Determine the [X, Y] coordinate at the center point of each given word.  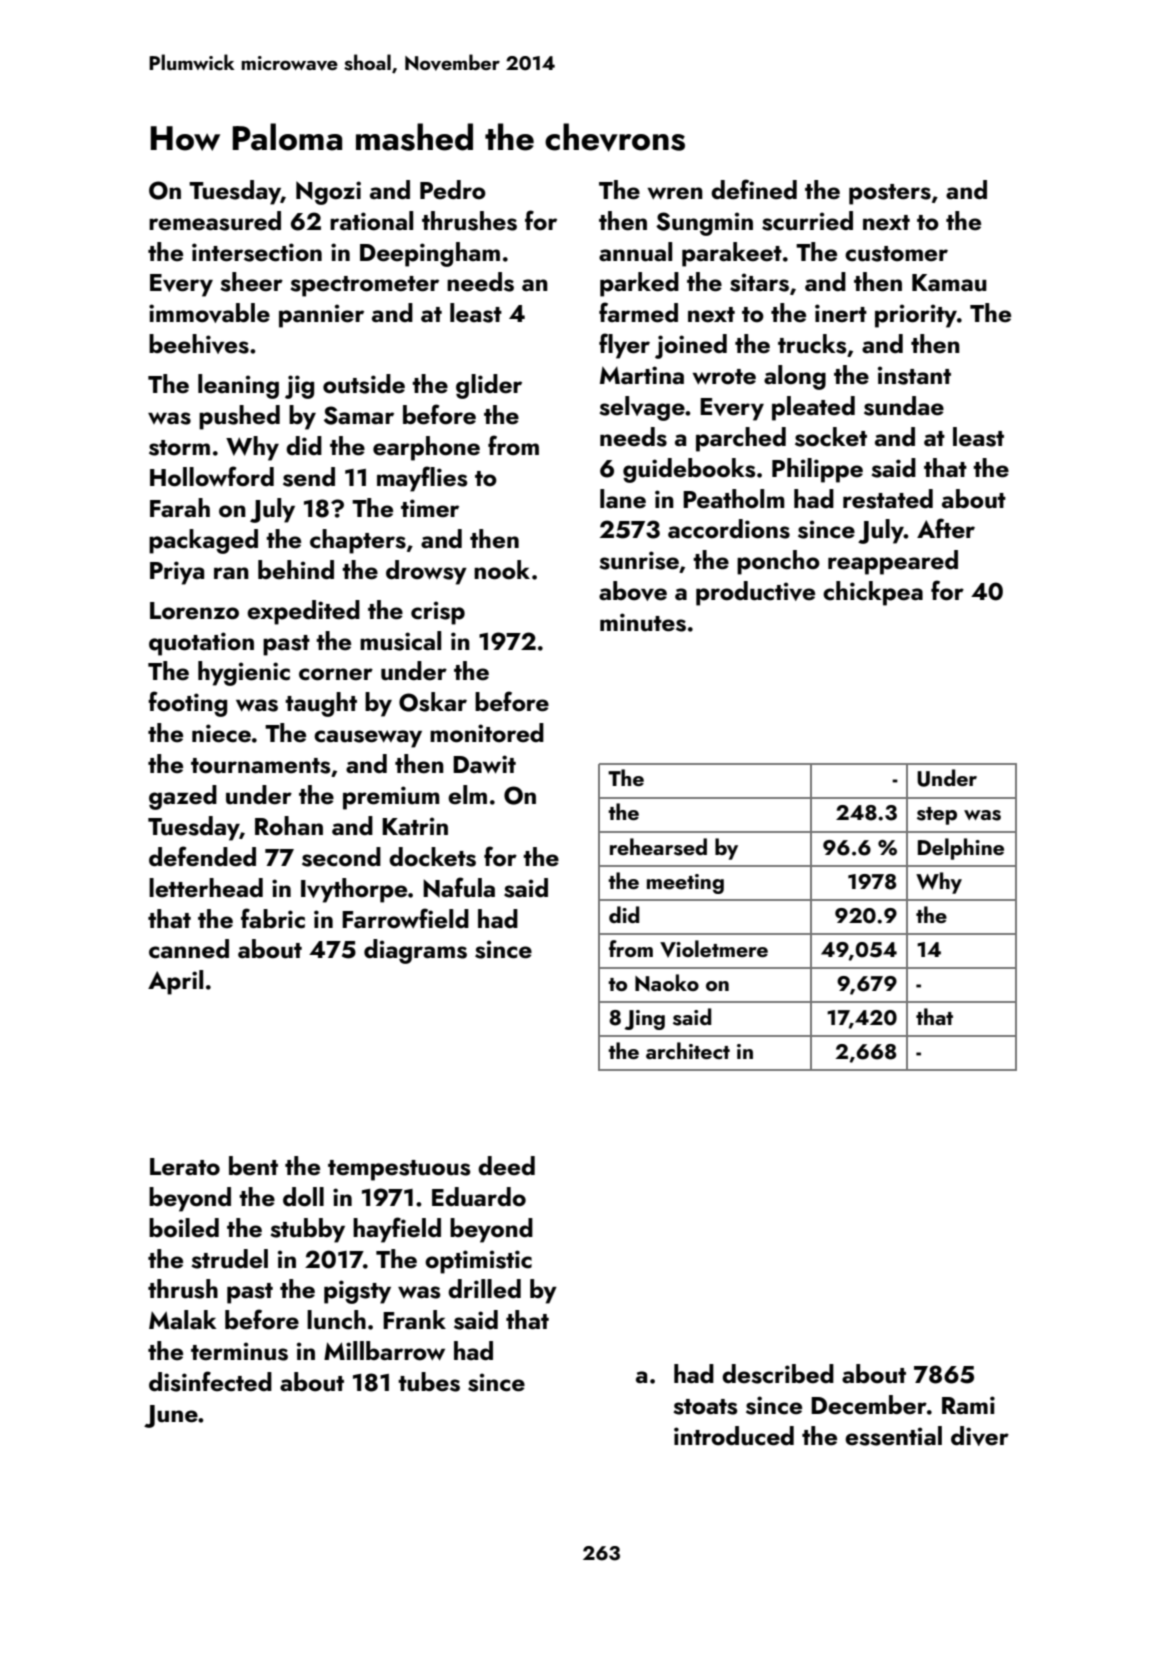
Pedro [453, 190]
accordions [729, 529]
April [175, 982]
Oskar [433, 702]
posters [890, 194]
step [937, 816]
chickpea [873, 593]
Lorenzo [194, 611]
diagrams [415, 951]
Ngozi [328, 193]
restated [888, 499]
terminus [239, 1351]
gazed [183, 797]
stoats [705, 1407]
